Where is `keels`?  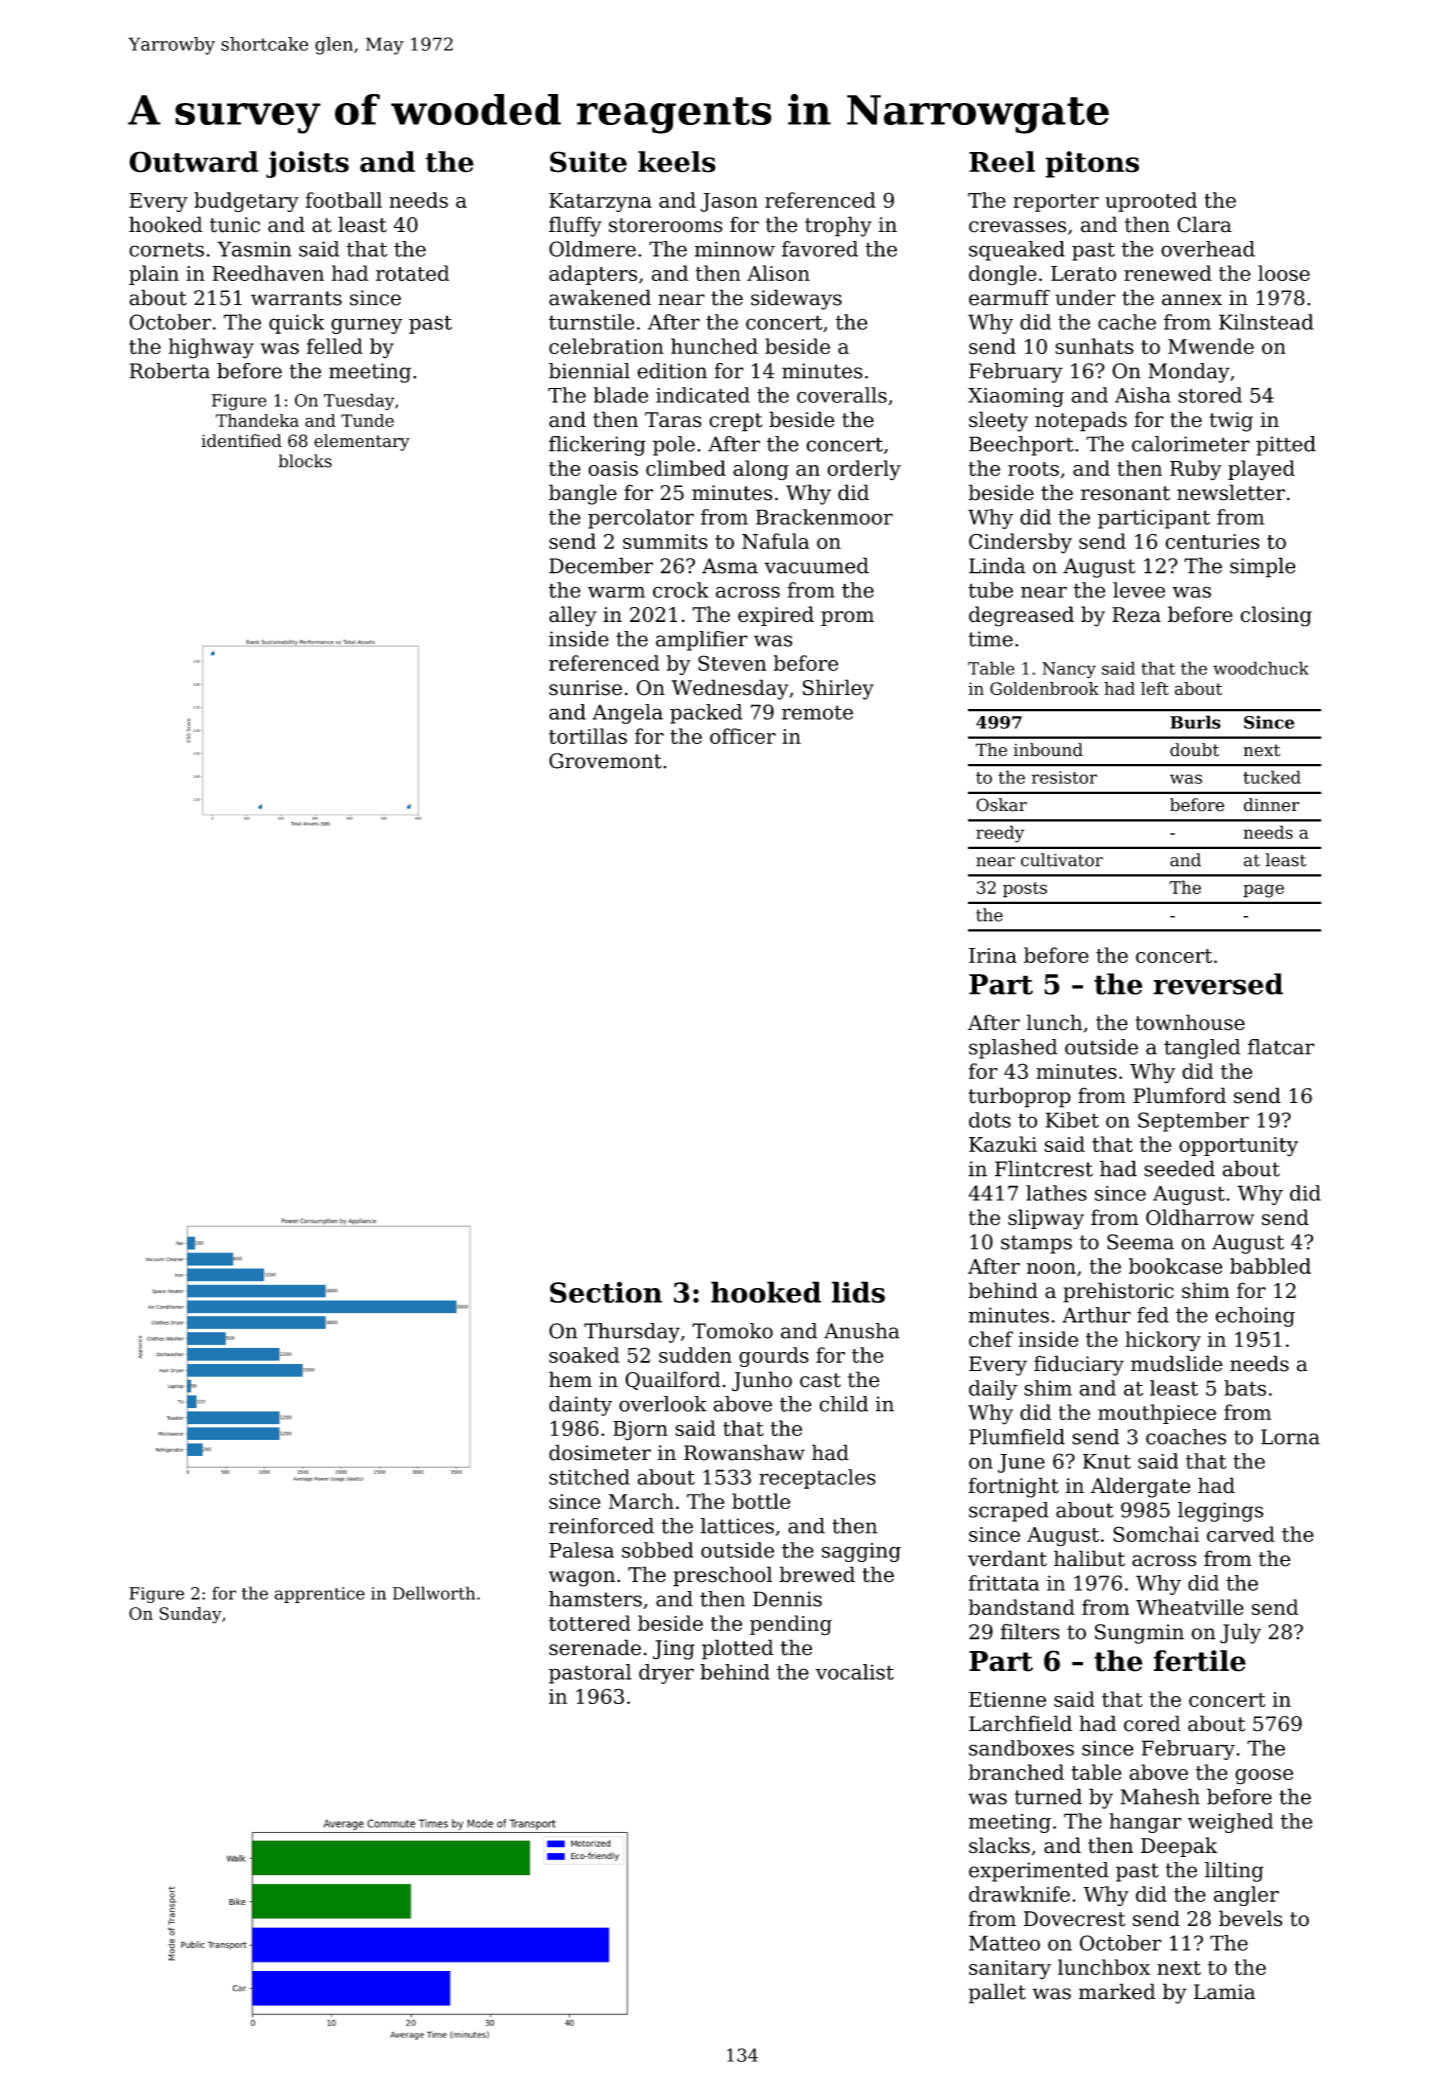
keels is located at coordinates (677, 162).
